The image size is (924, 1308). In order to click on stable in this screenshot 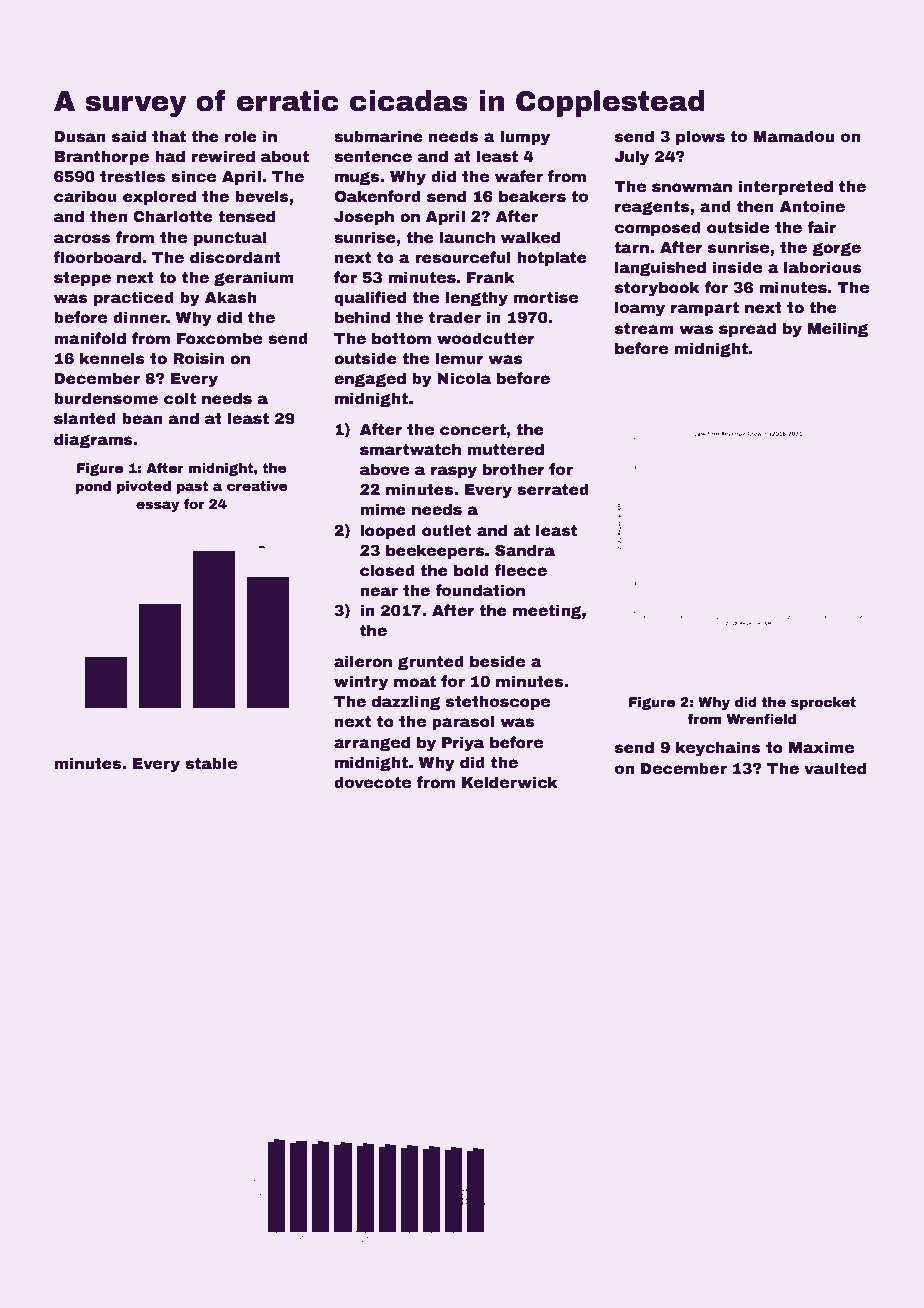, I will do `click(211, 763)`.
